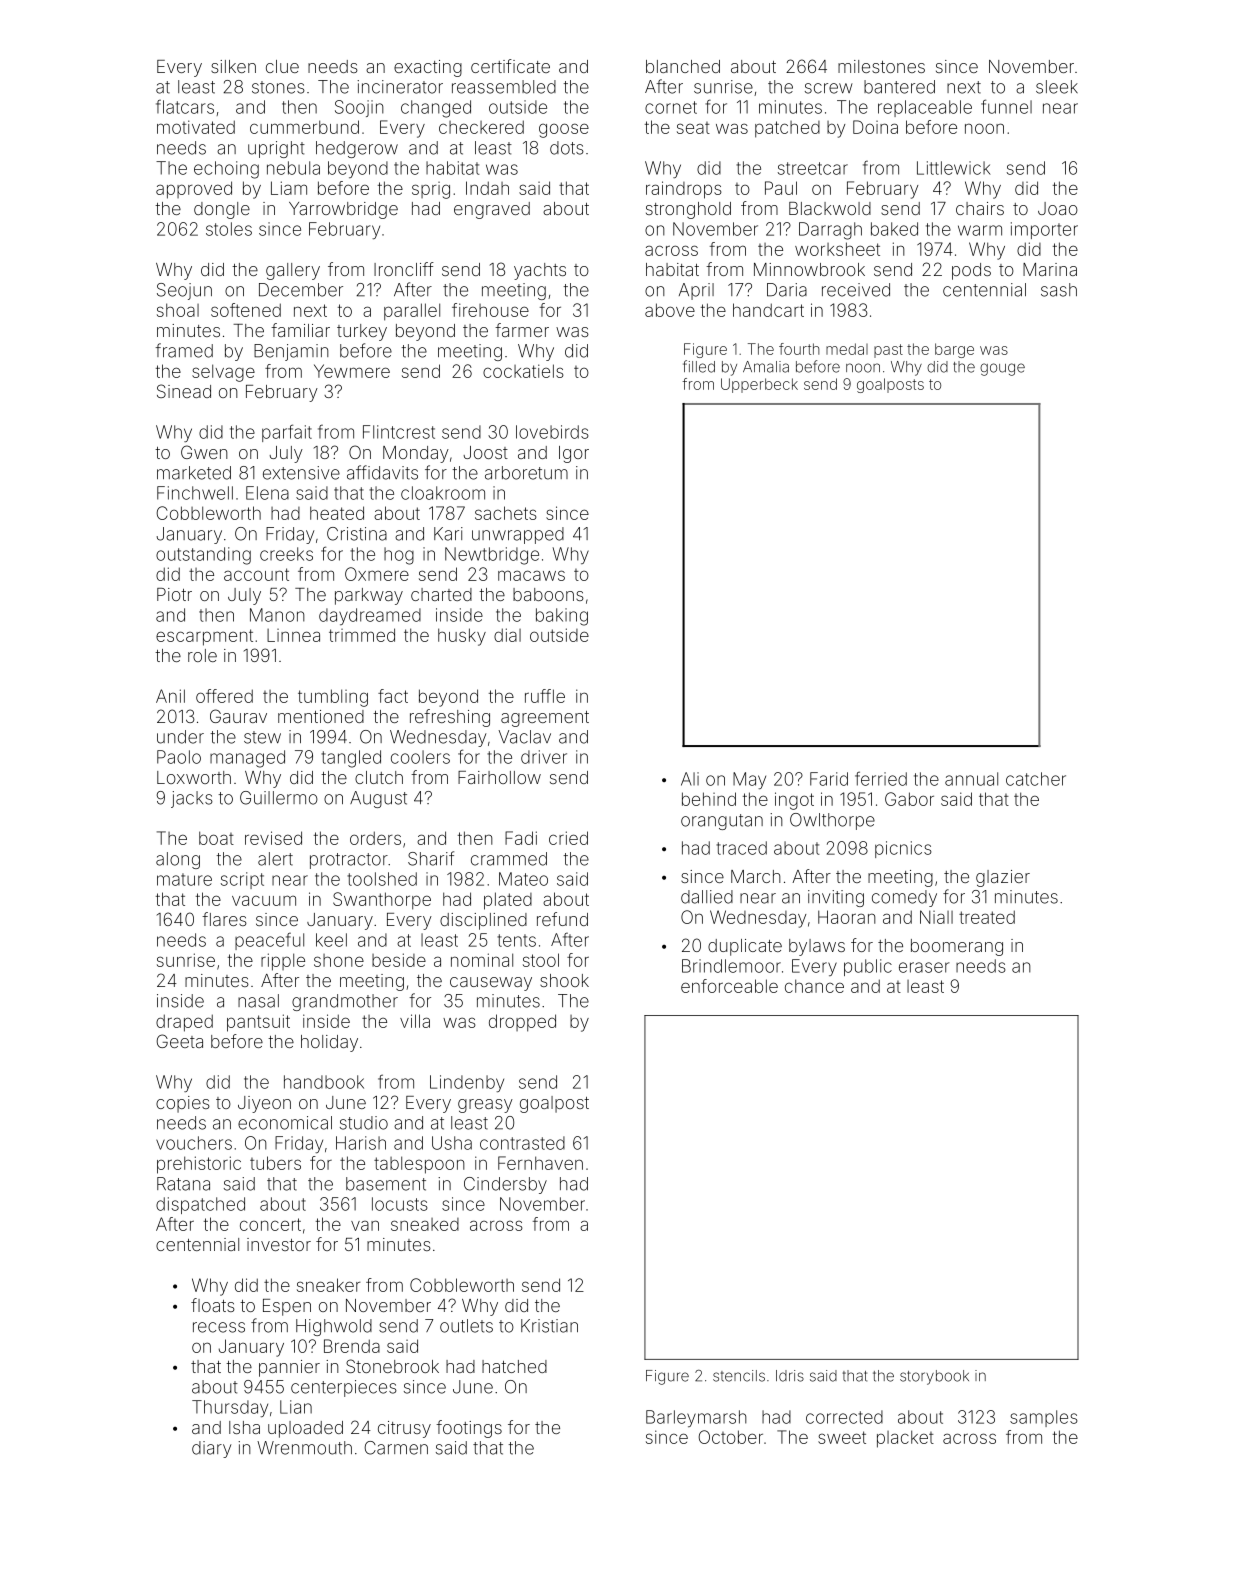 The width and height of the page is (1234, 1596). What do you see at coordinates (987, 917) in the page?
I see `treated` at bounding box center [987, 917].
